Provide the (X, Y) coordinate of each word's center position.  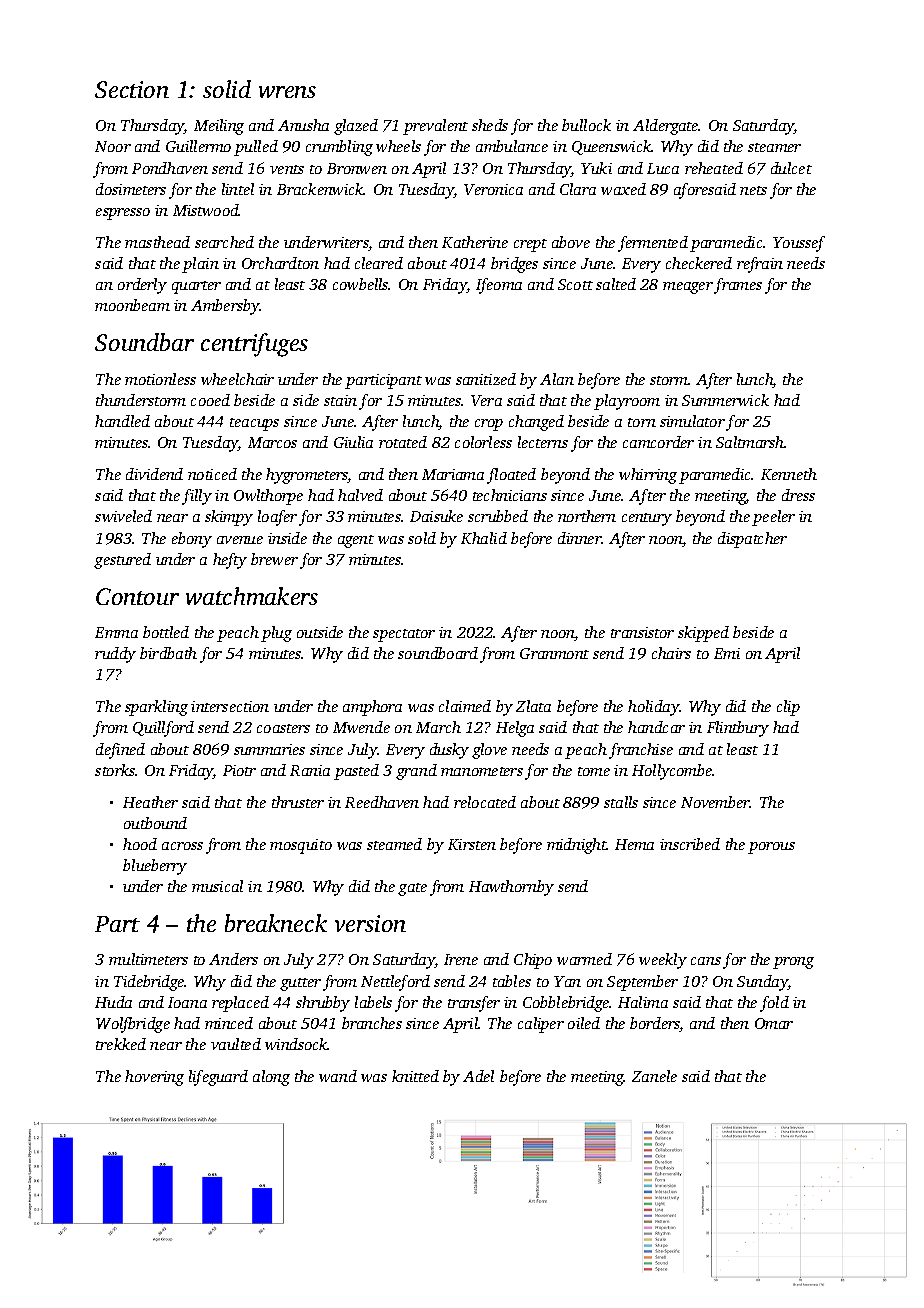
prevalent (435, 127)
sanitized (486, 379)
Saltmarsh (750, 442)
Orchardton (280, 263)
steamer (774, 147)
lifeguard (218, 1078)
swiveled (123, 516)
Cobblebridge (566, 1004)
